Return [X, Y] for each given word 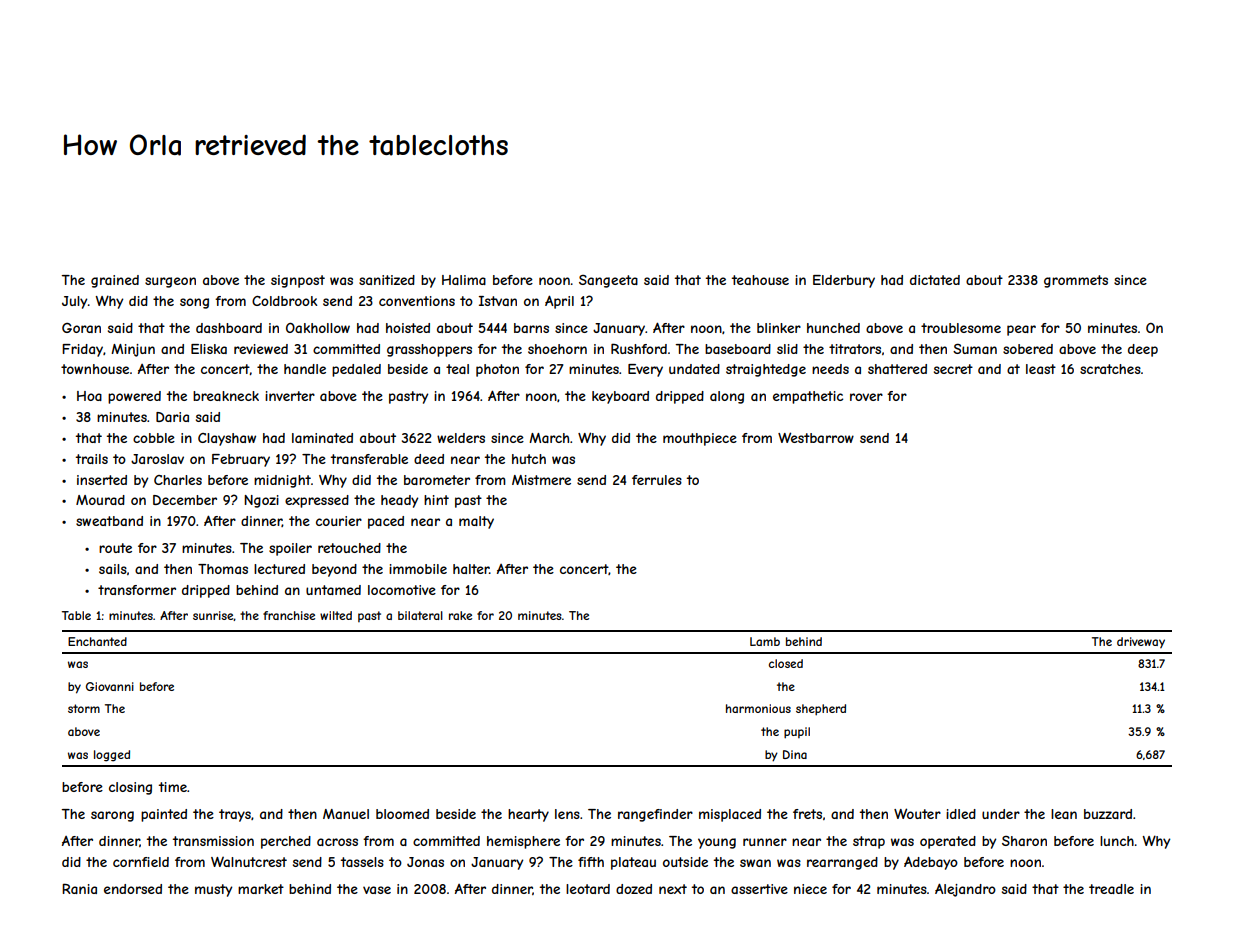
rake [460, 615]
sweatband [109, 521]
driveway [1141, 642]
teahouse [760, 280]
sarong [112, 816]
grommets [1076, 281]
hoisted [408, 328]
